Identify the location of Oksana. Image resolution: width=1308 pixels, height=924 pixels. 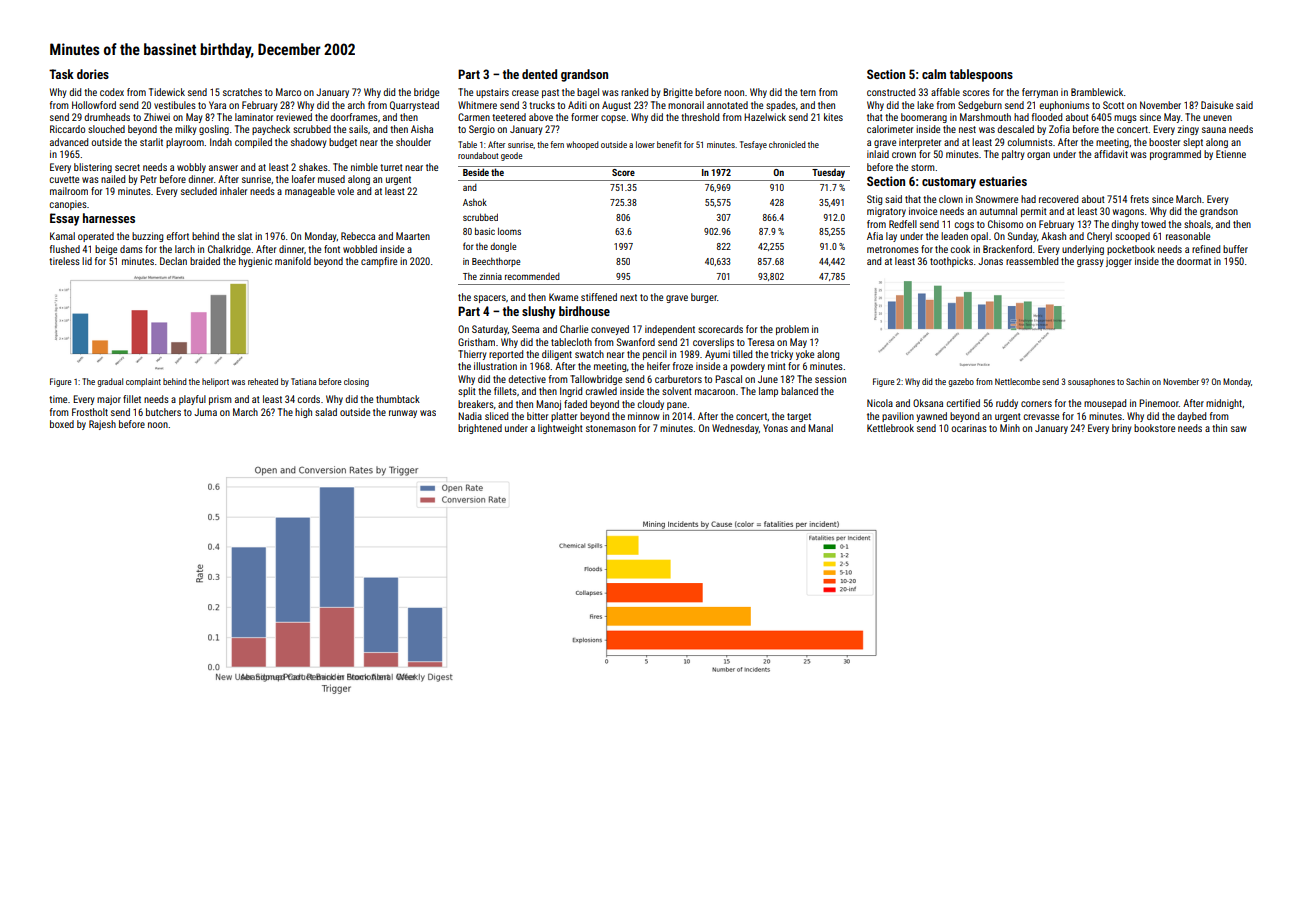
(928, 403).
